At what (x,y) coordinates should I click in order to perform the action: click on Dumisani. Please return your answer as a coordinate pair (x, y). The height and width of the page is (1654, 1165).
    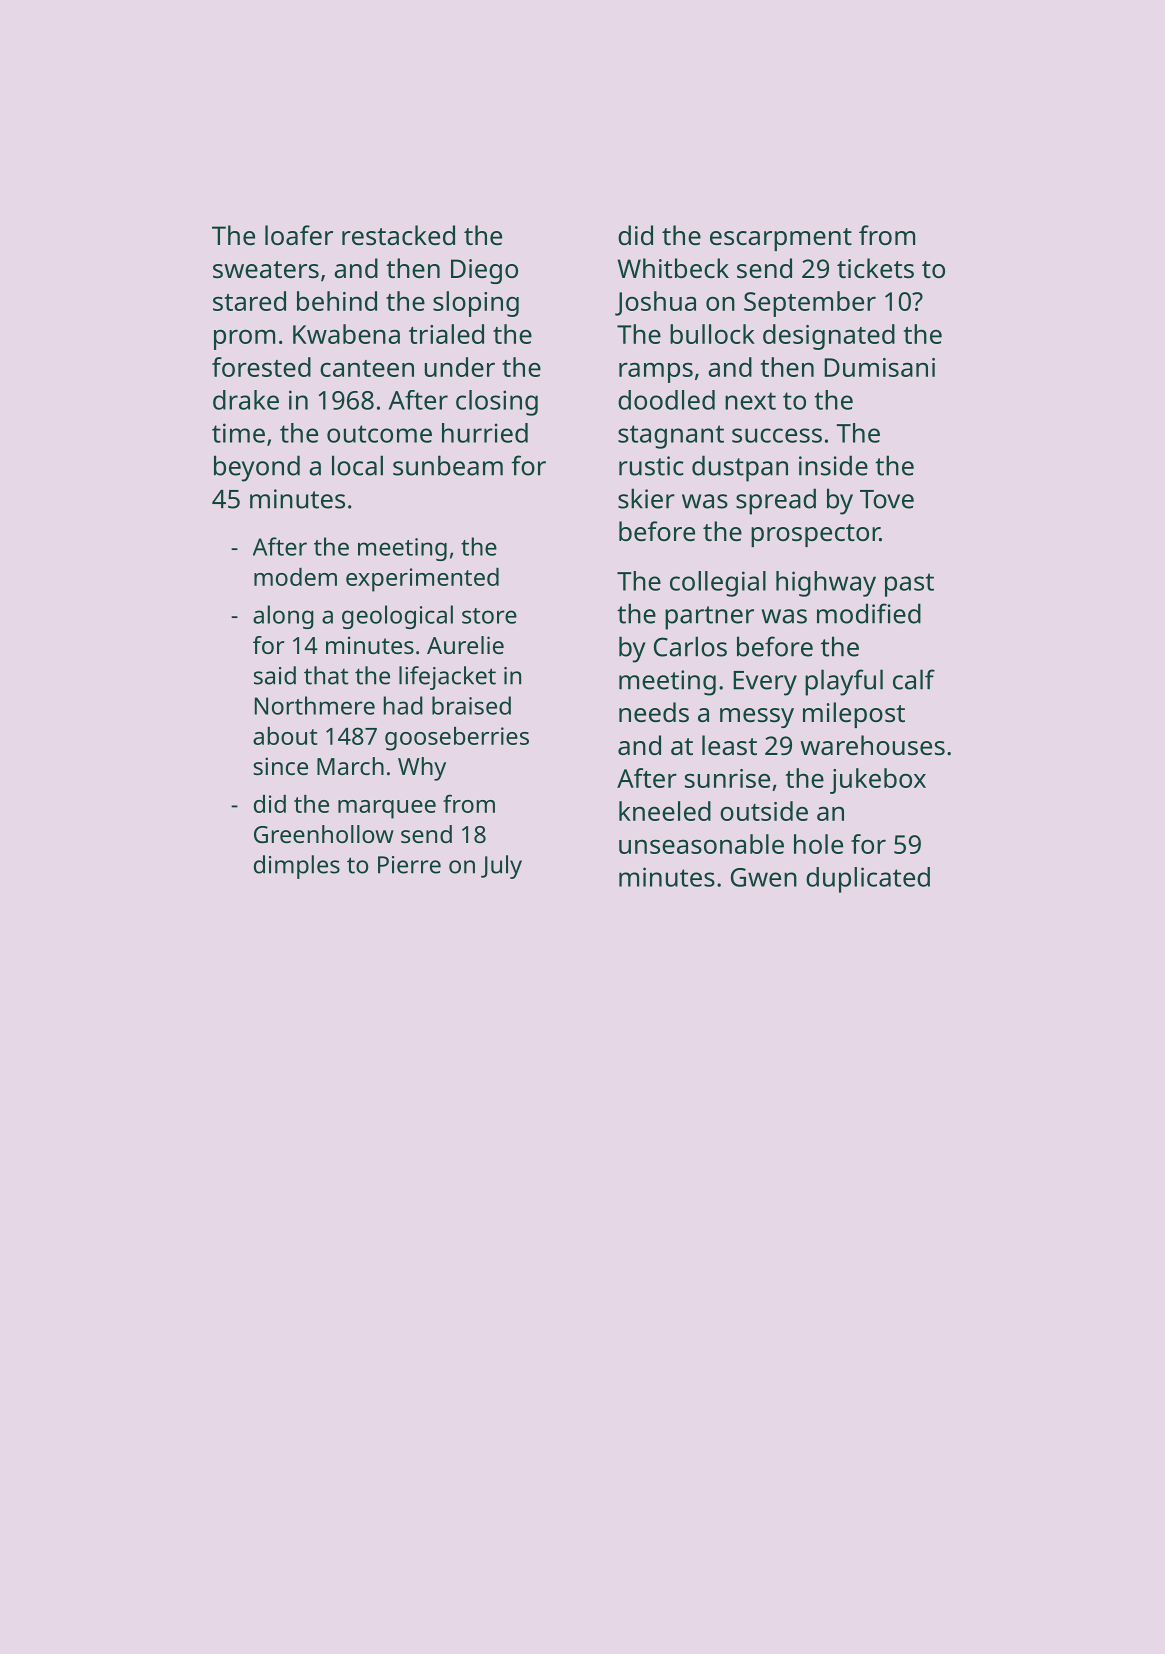
    Looking at the image, I should click on (879, 367).
